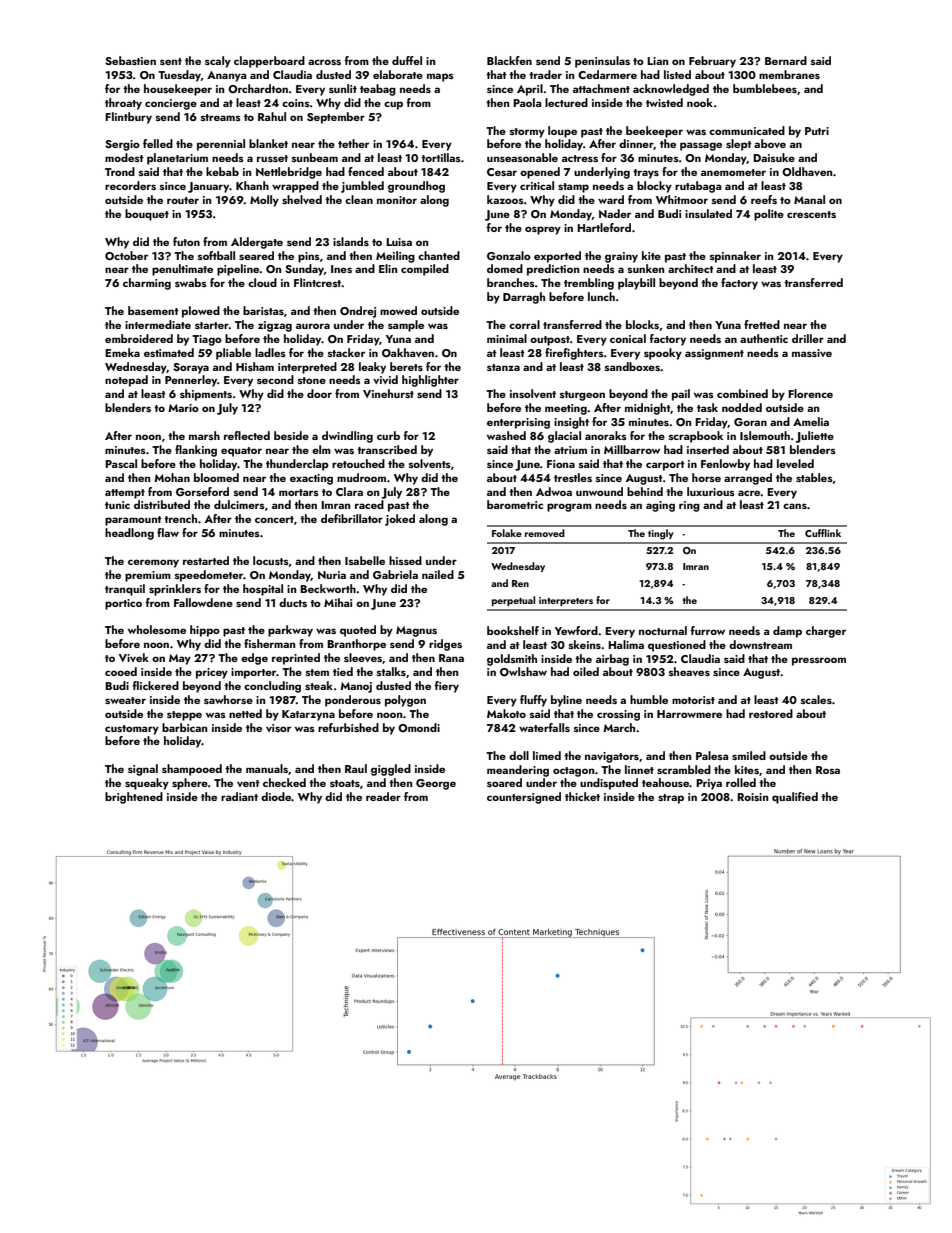 This screenshot has width=952, height=1233. What do you see at coordinates (269, 62) in the screenshot?
I see `clapperboard` at bounding box center [269, 62].
